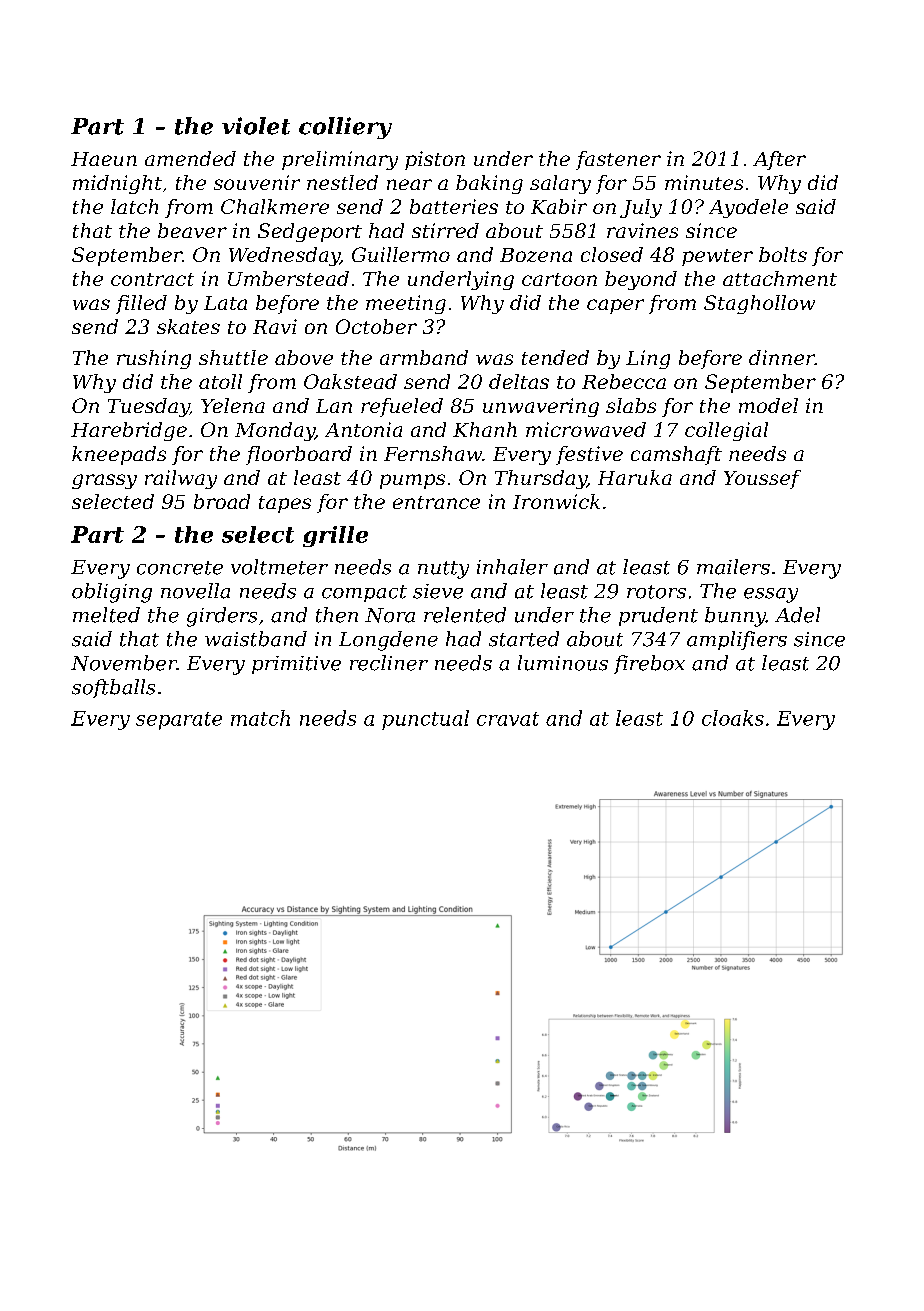  What do you see at coordinates (635, 477) in the image?
I see `Haruka` at bounding box center [635, 477].
